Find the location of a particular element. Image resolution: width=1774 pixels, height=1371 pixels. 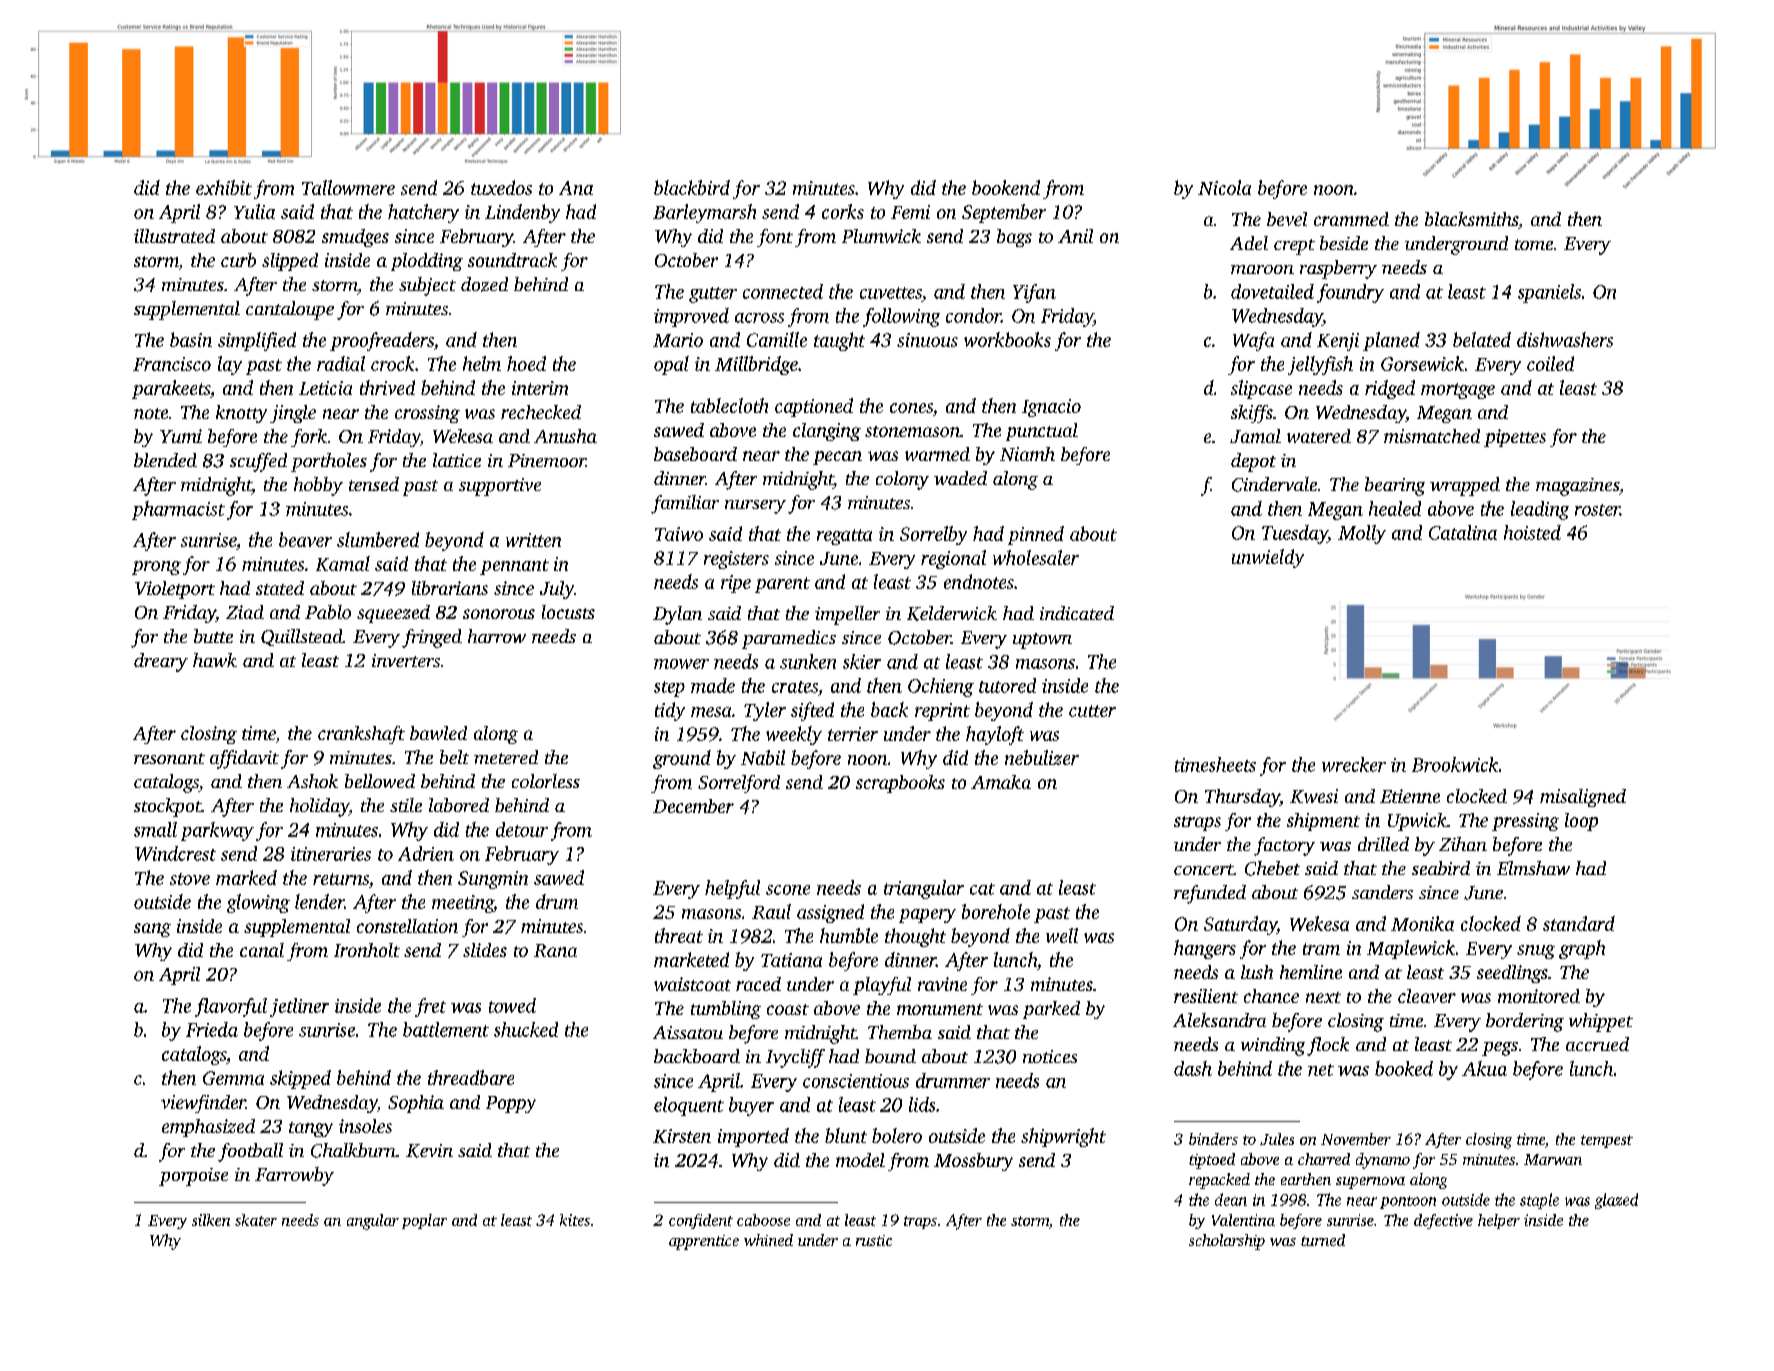

dishwashers is located at coordinates (1565, 339).
